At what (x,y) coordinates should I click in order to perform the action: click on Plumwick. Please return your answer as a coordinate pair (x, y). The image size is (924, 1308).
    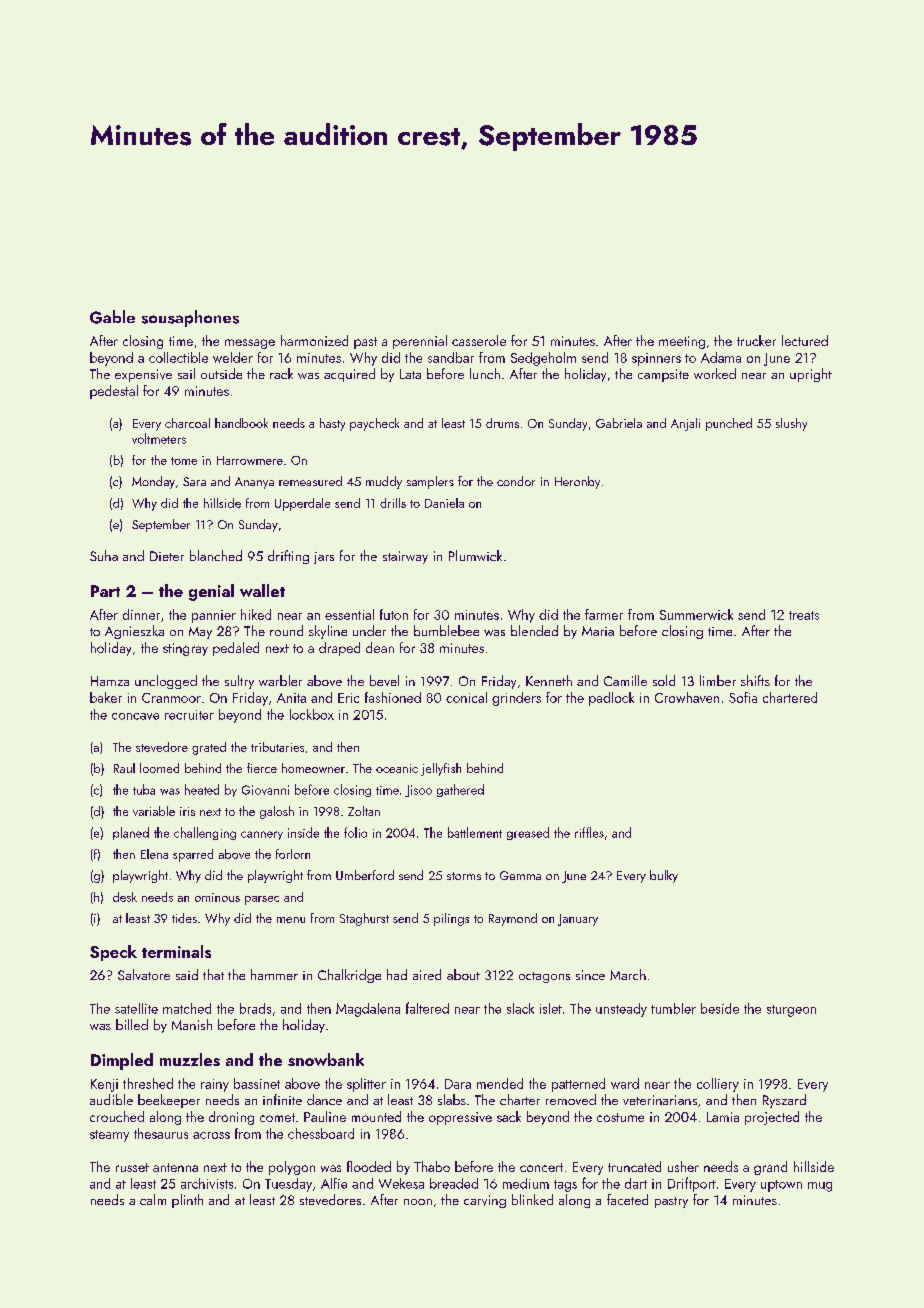
    Looking at the image, I should click on (475, 555).
